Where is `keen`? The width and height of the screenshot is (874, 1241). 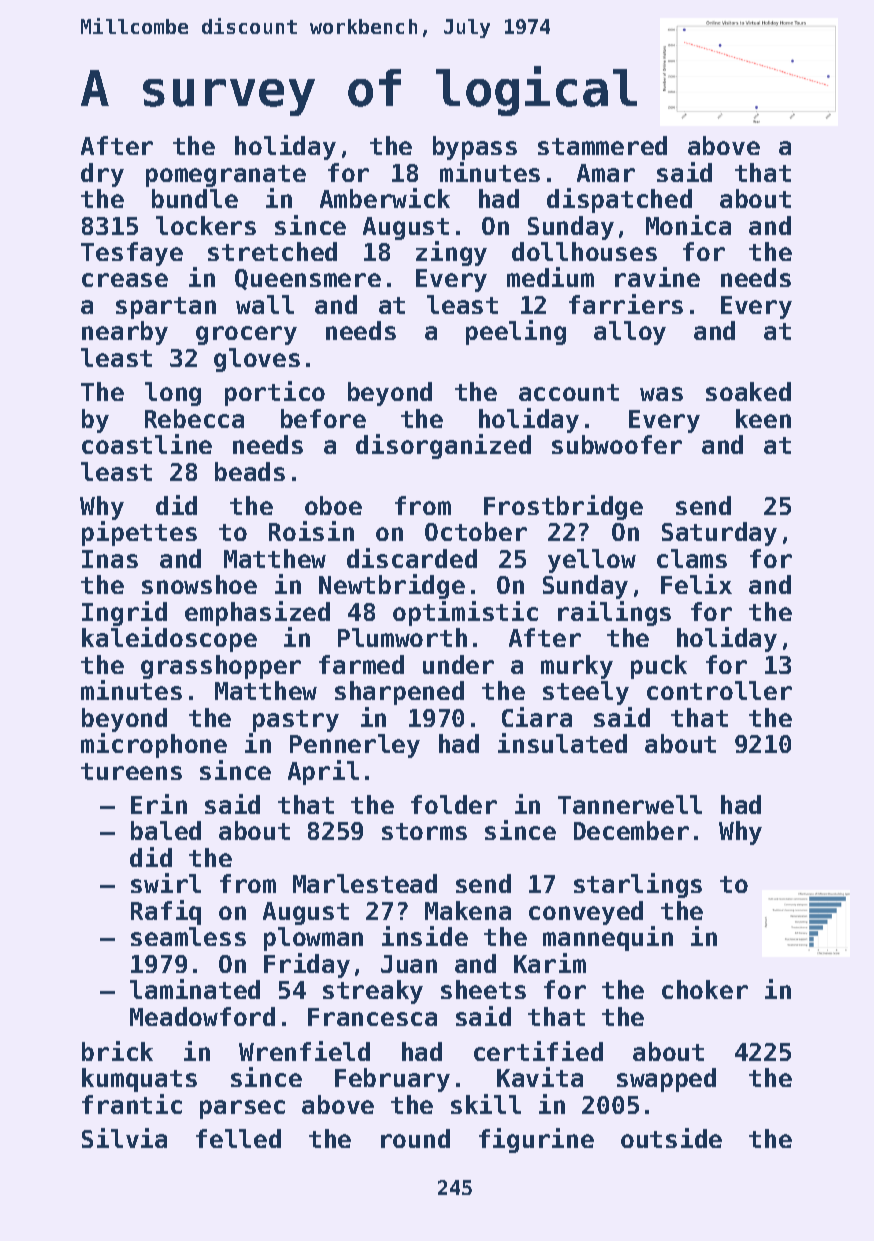
keen is located at coordinates (763, 418).
